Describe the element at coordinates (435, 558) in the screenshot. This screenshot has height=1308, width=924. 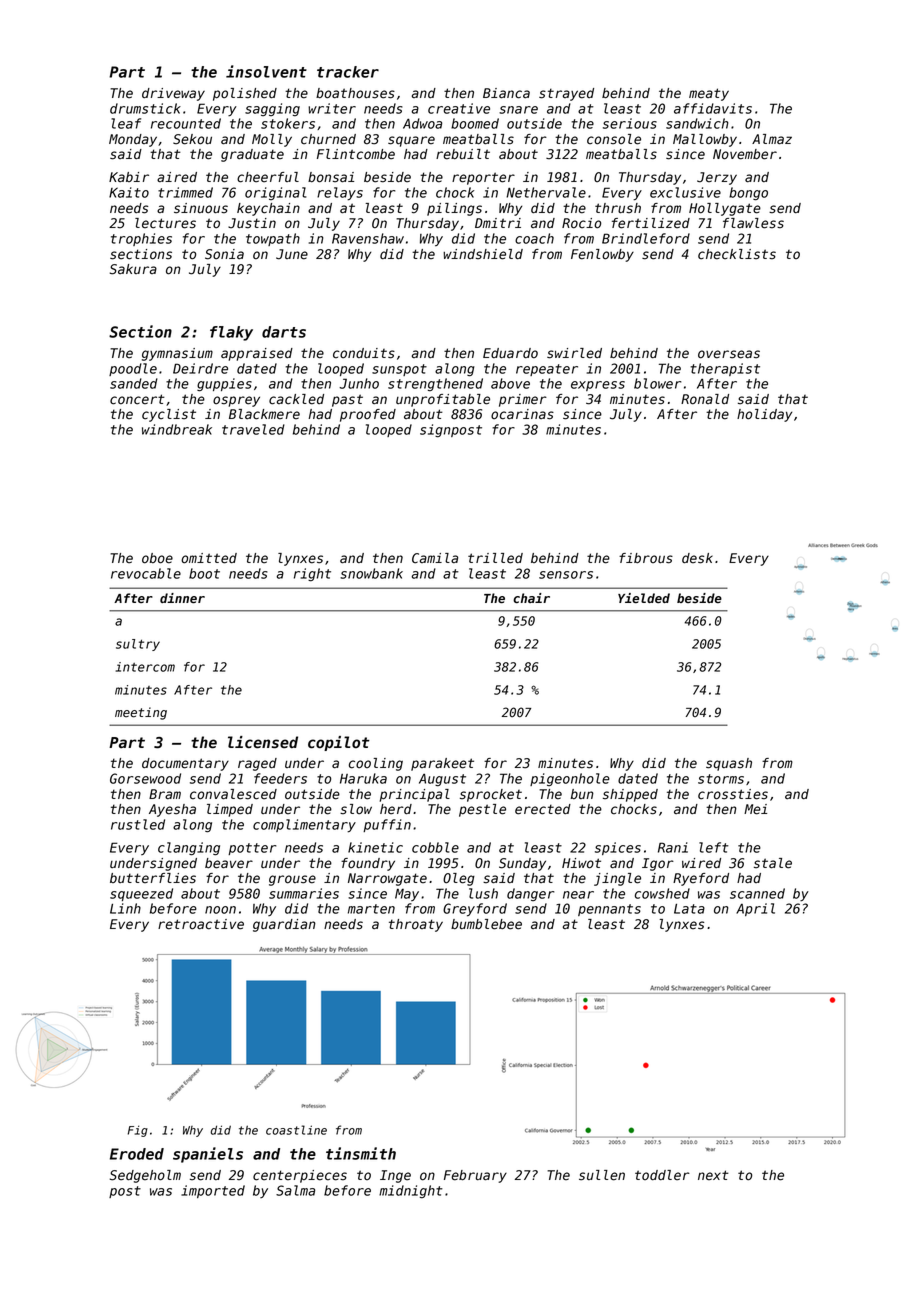
I see `Camila` at that location.
